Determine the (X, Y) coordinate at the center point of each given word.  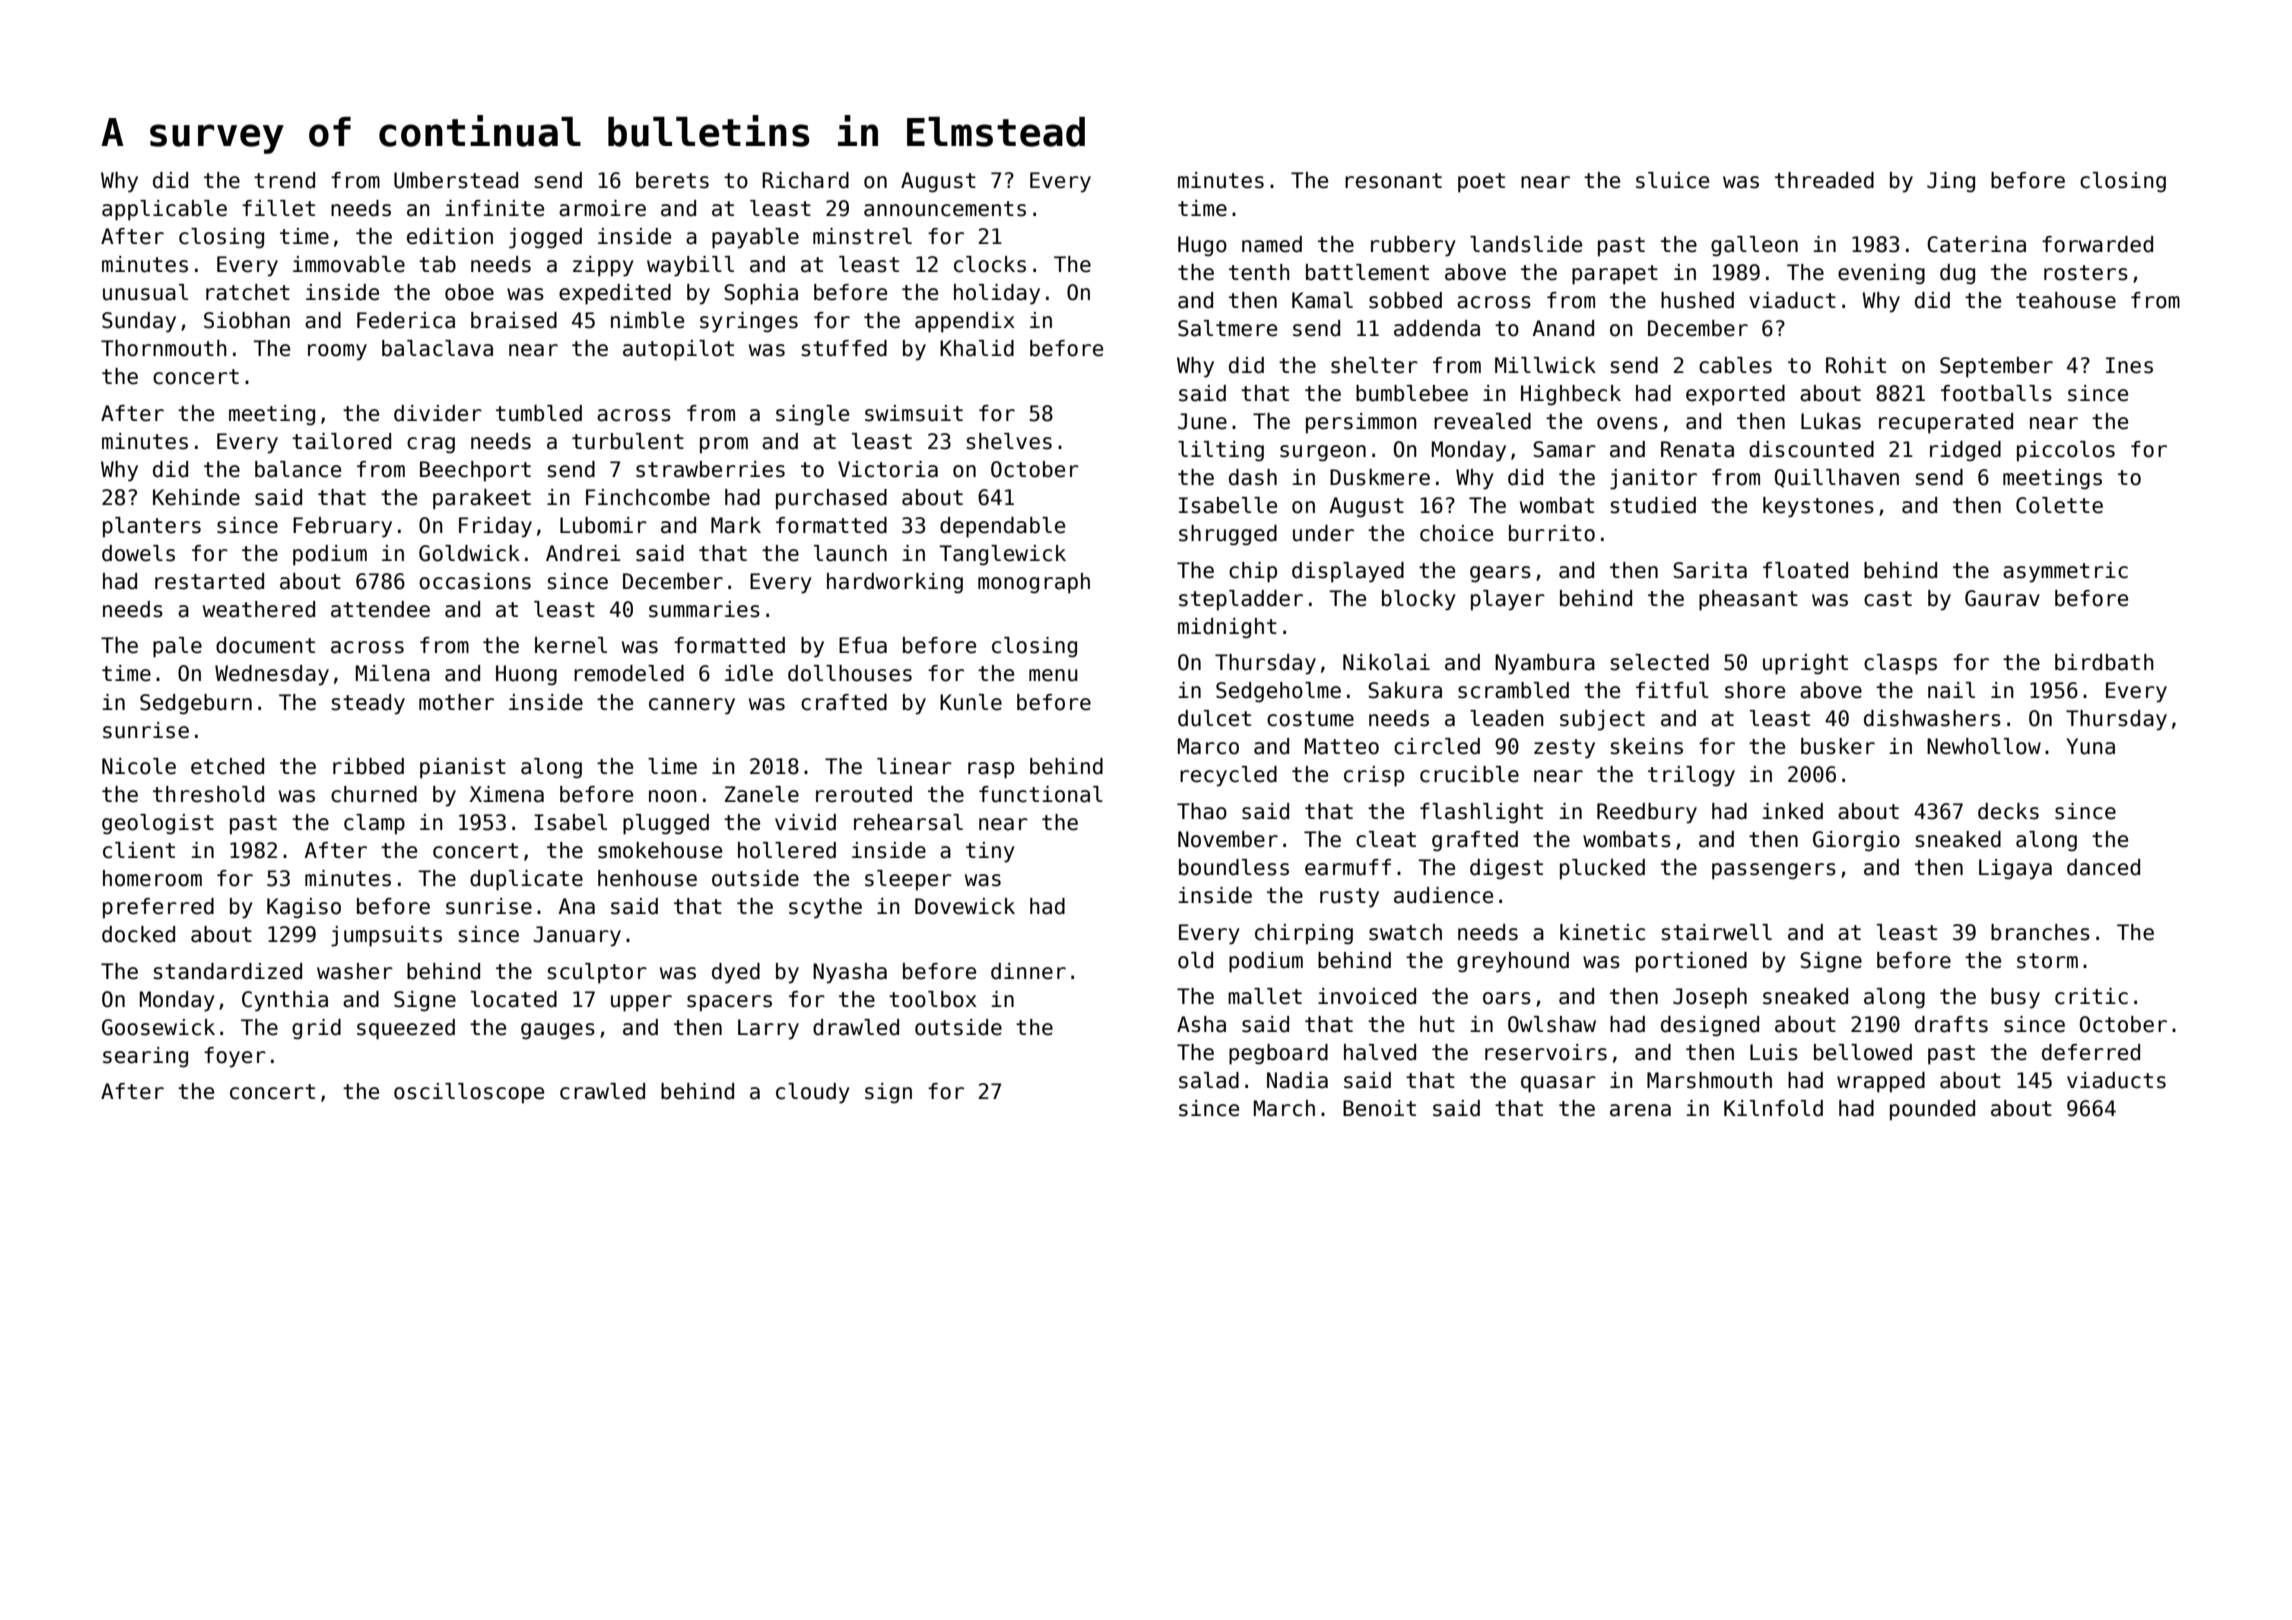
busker (1838, 746)
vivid (805, 822)
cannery (692, 706)
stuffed (844, 348)
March (1284, 1108)
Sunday (139, 322)
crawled (602, 1091)
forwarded (2097, 244)
